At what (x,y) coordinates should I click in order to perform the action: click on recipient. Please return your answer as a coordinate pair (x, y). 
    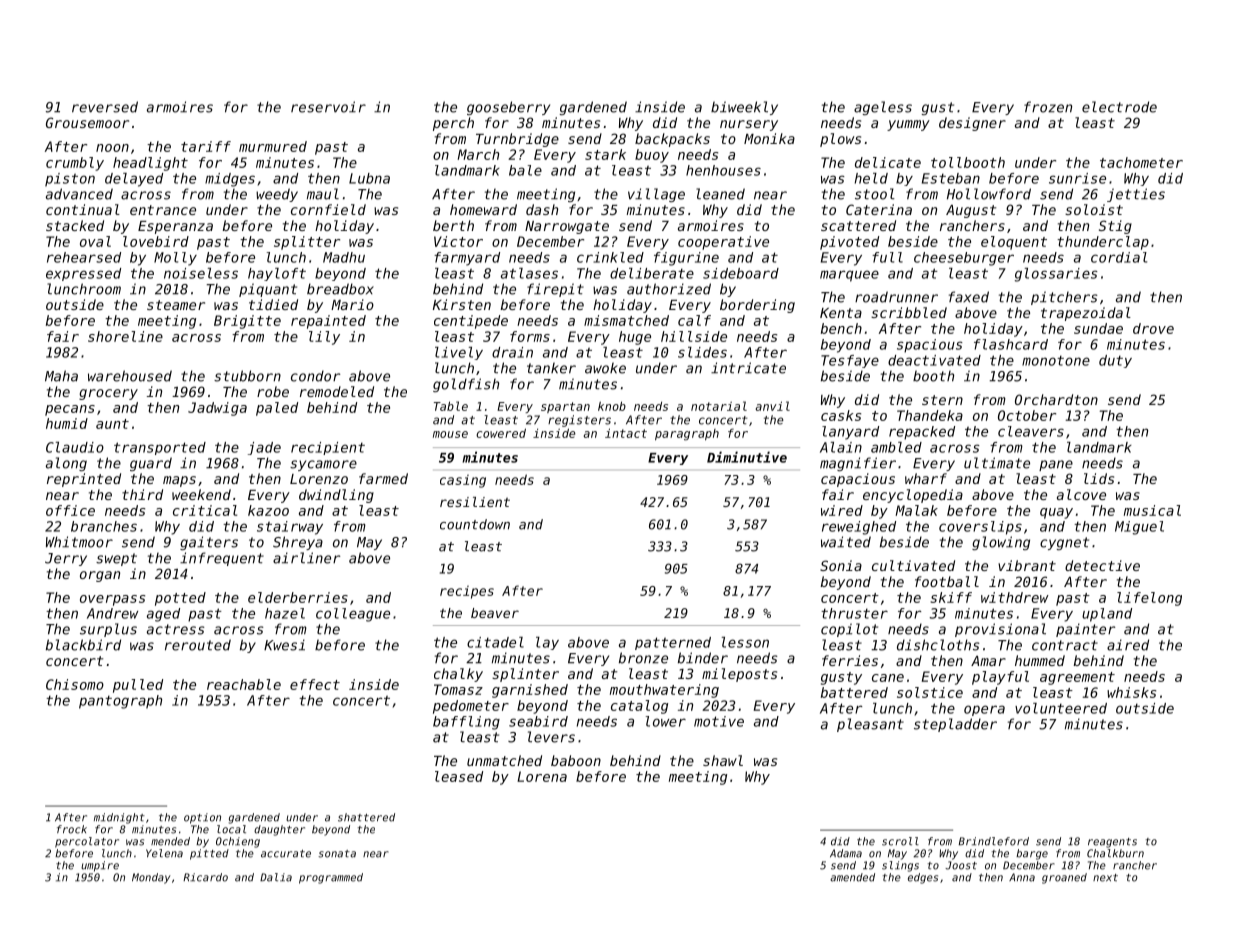
    Looking at the image, I should click on (328, 448).
